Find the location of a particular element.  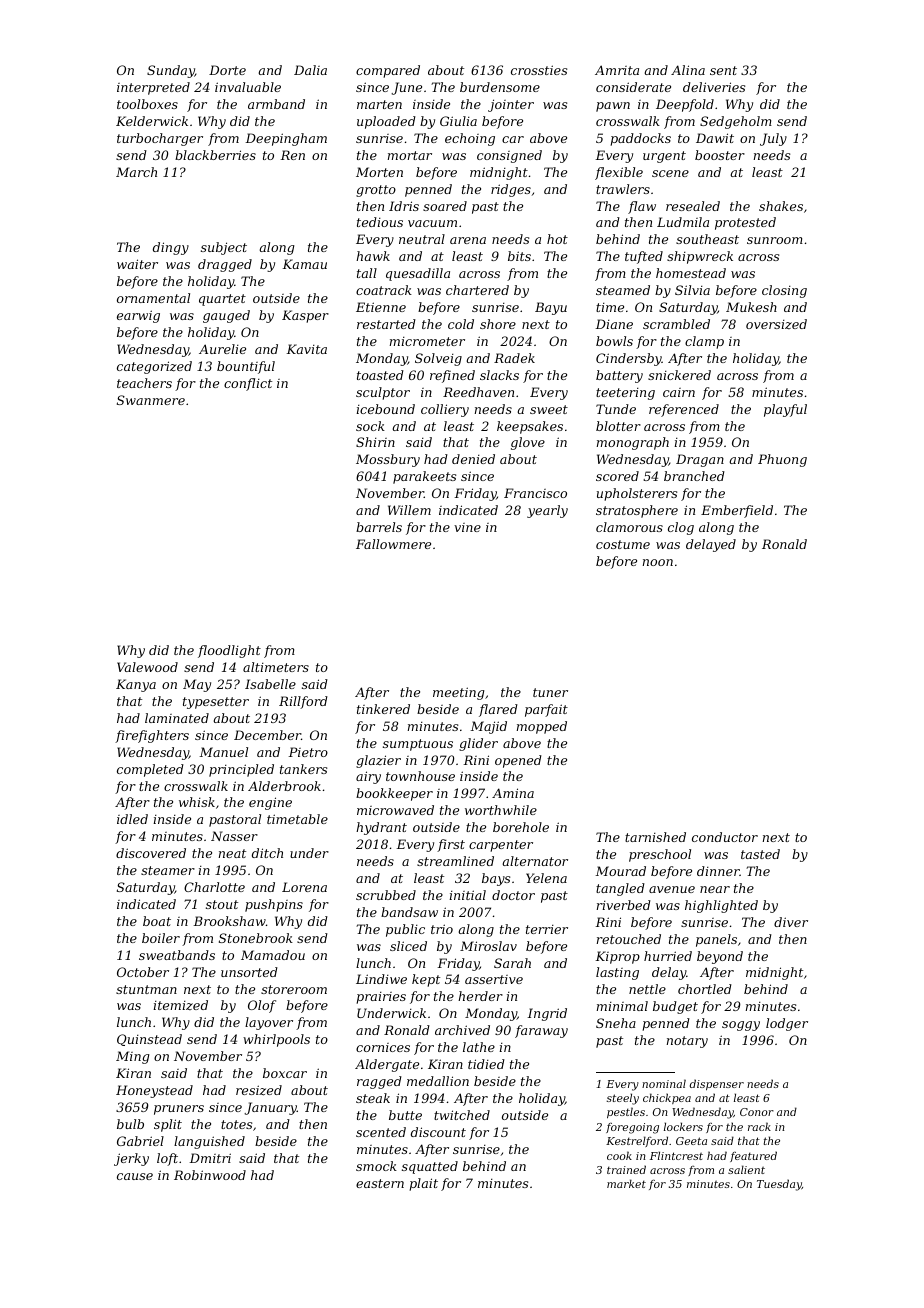

jointer is located at coordinates (511, 105).
